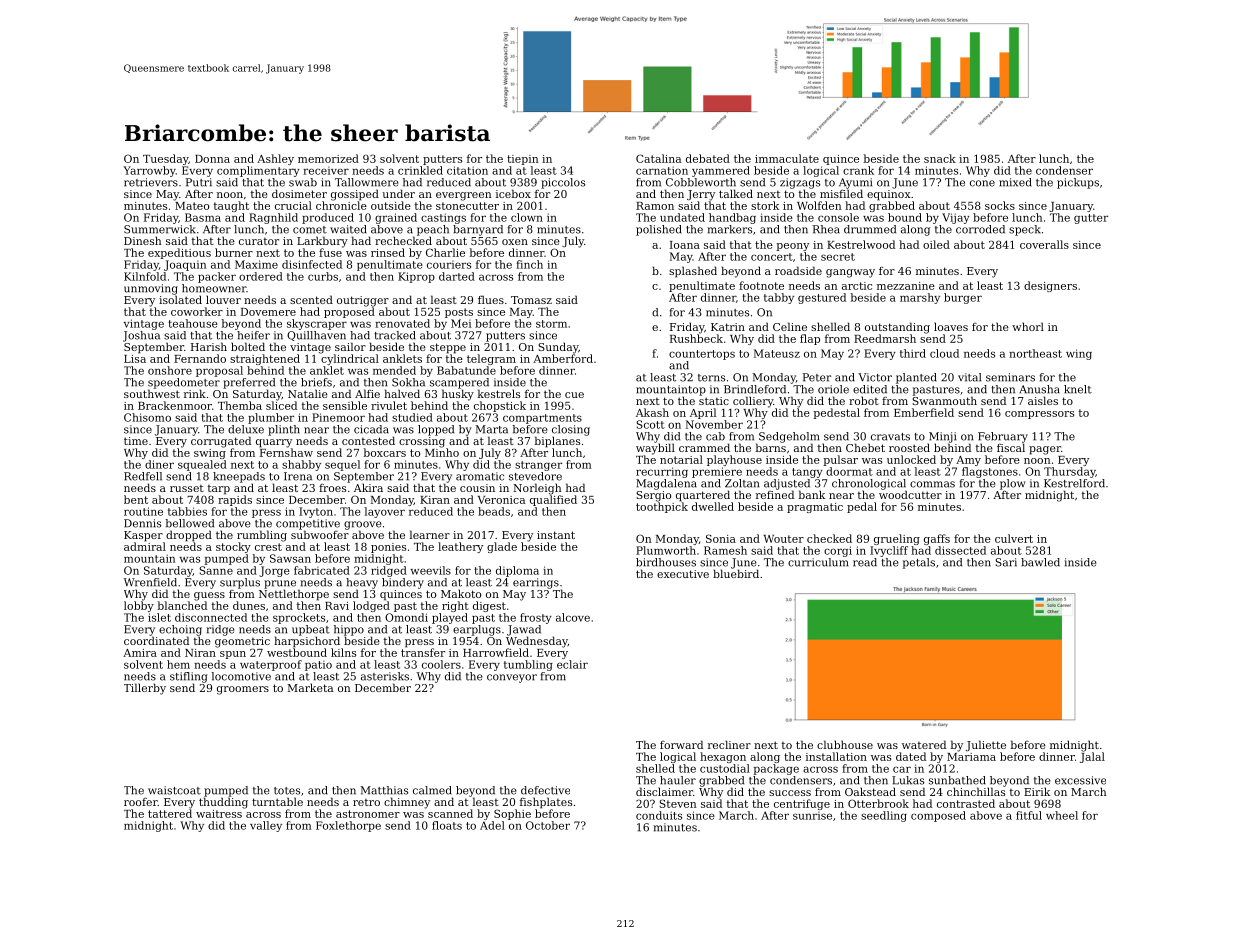 The width and height of the page is (1233, 952). I want to click on pedestal, so click(836, 413).
